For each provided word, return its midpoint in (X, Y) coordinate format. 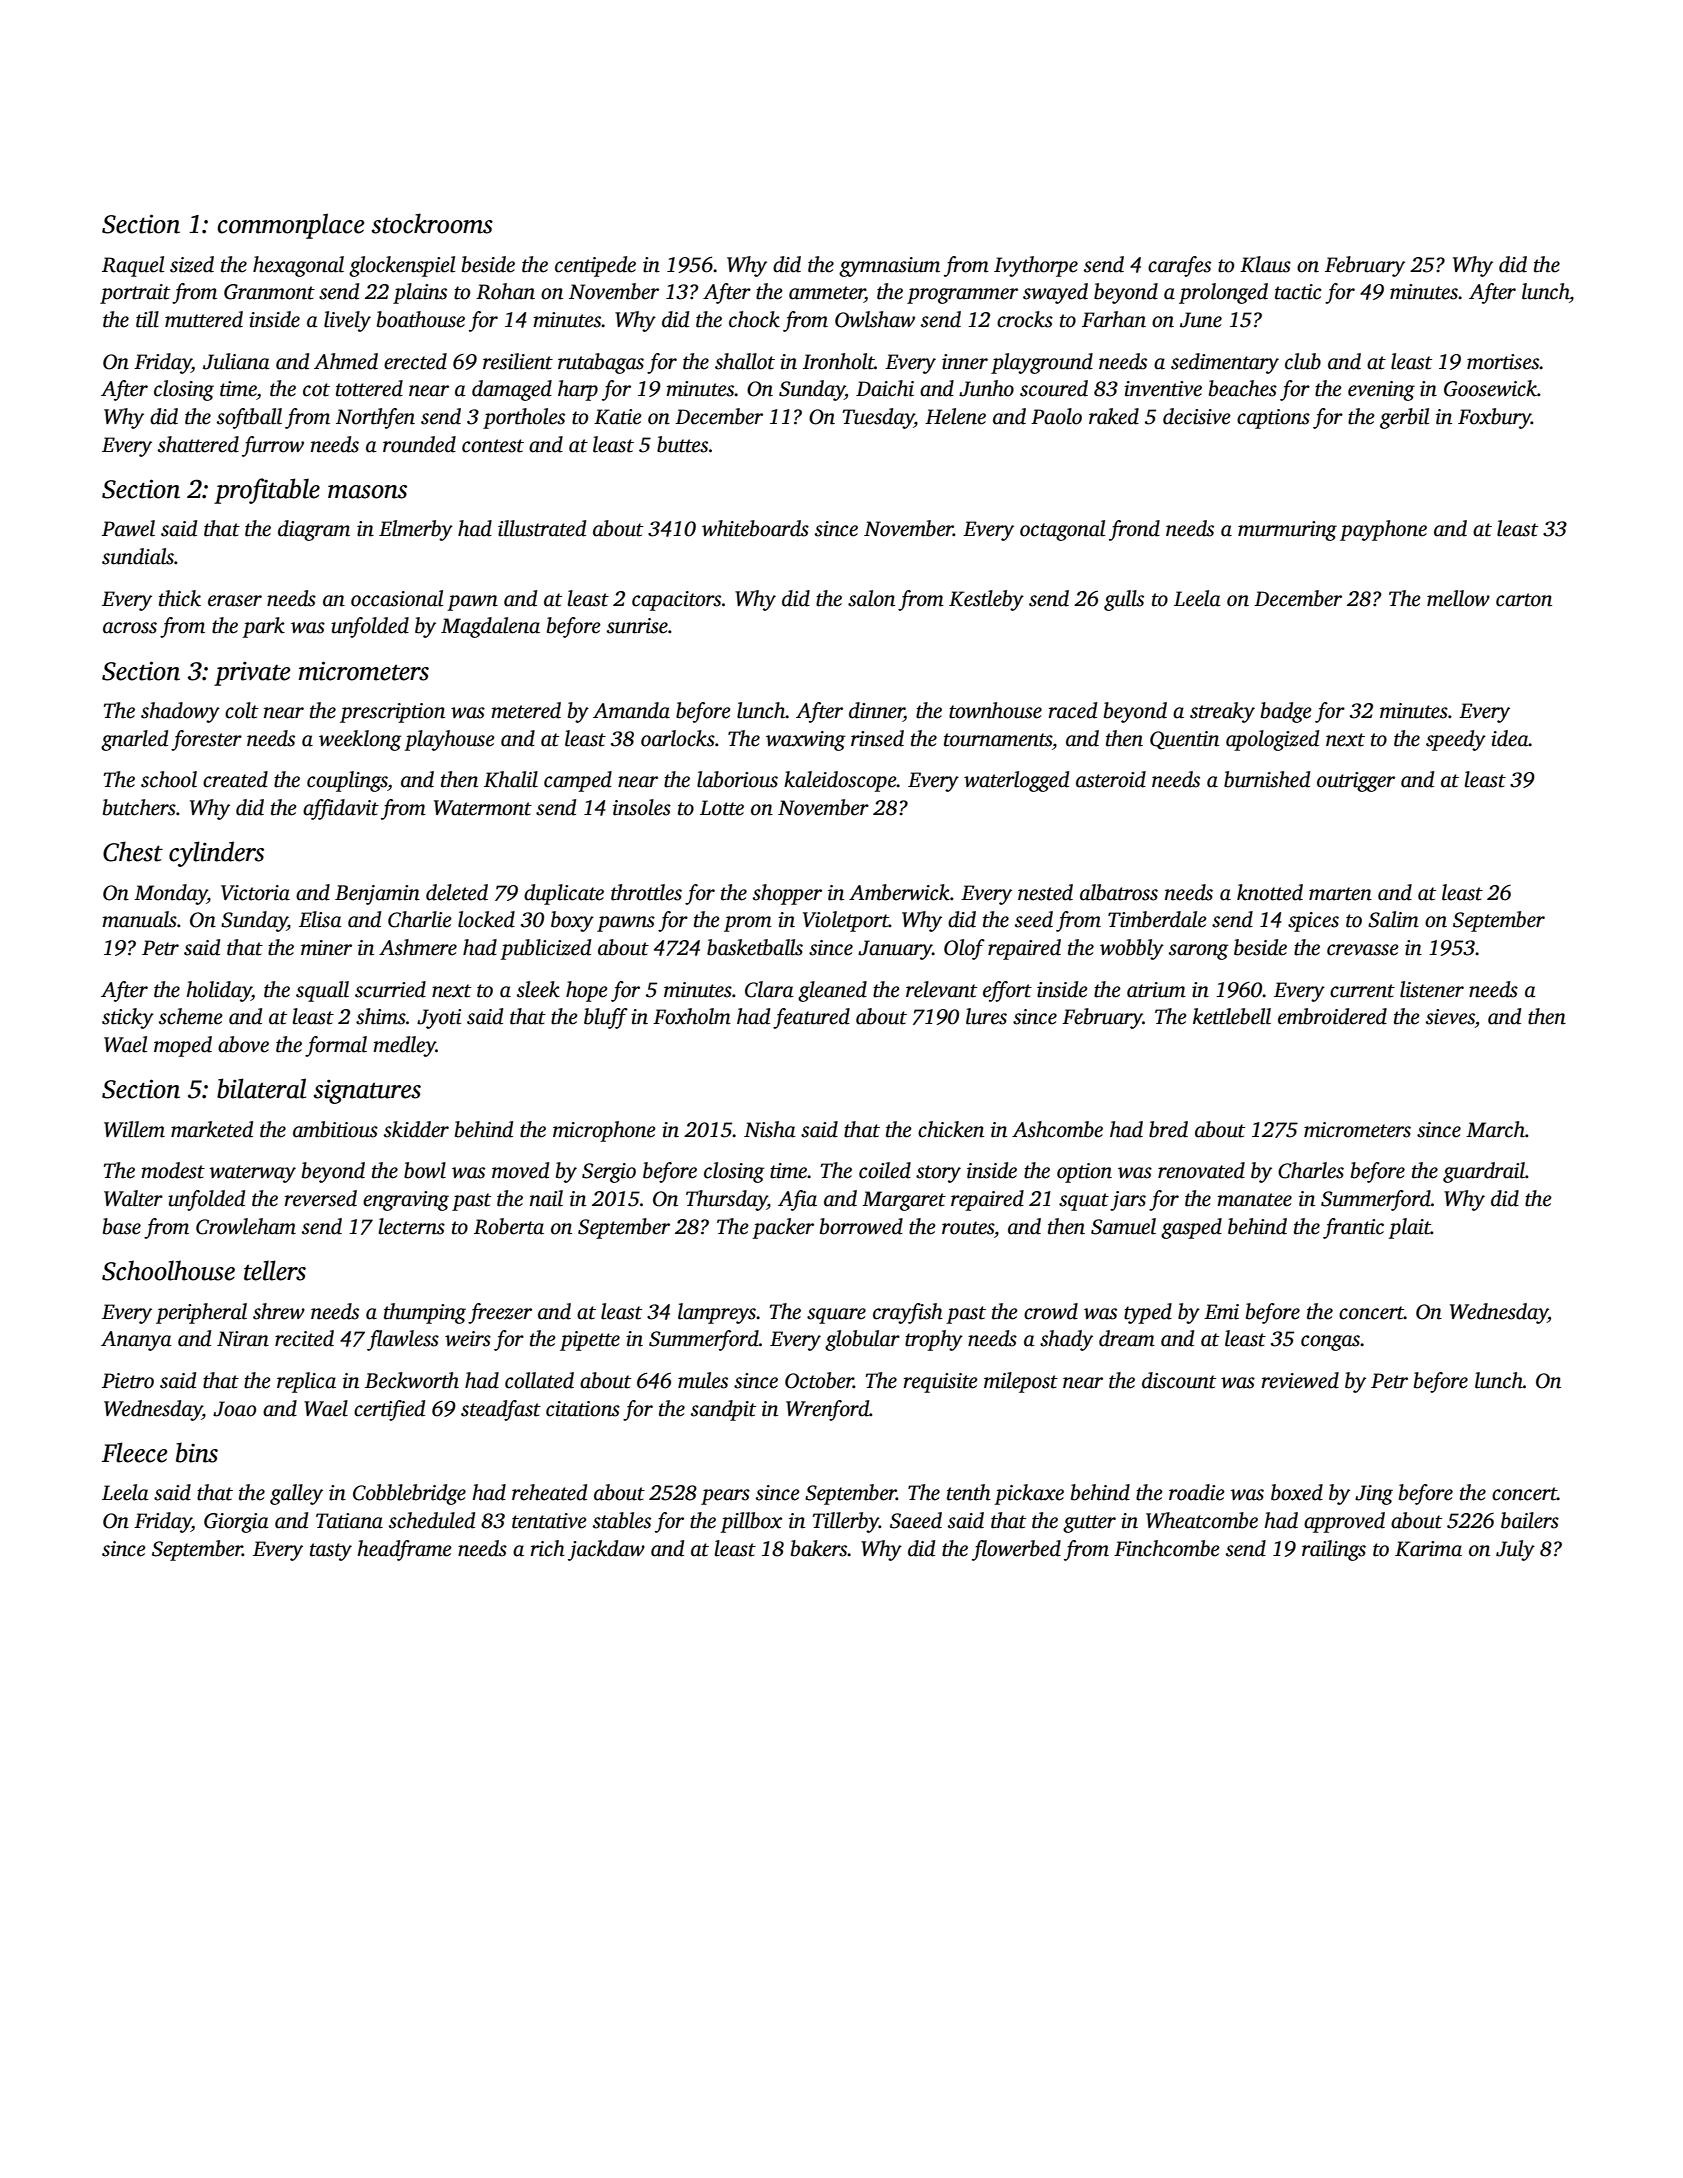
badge (1286, 712)
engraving (406, 1201)
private (252, 674)
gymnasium (889, 267)
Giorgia (236, 1523)
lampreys (717, 1313)
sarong (1199, 952)
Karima (1428, 1549)
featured (811, 1018)
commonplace (291, 226)
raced (1072, 710)
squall (322, 991)
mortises (1503, 362)
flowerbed (1016, 1550)
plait (1409, 1228)
